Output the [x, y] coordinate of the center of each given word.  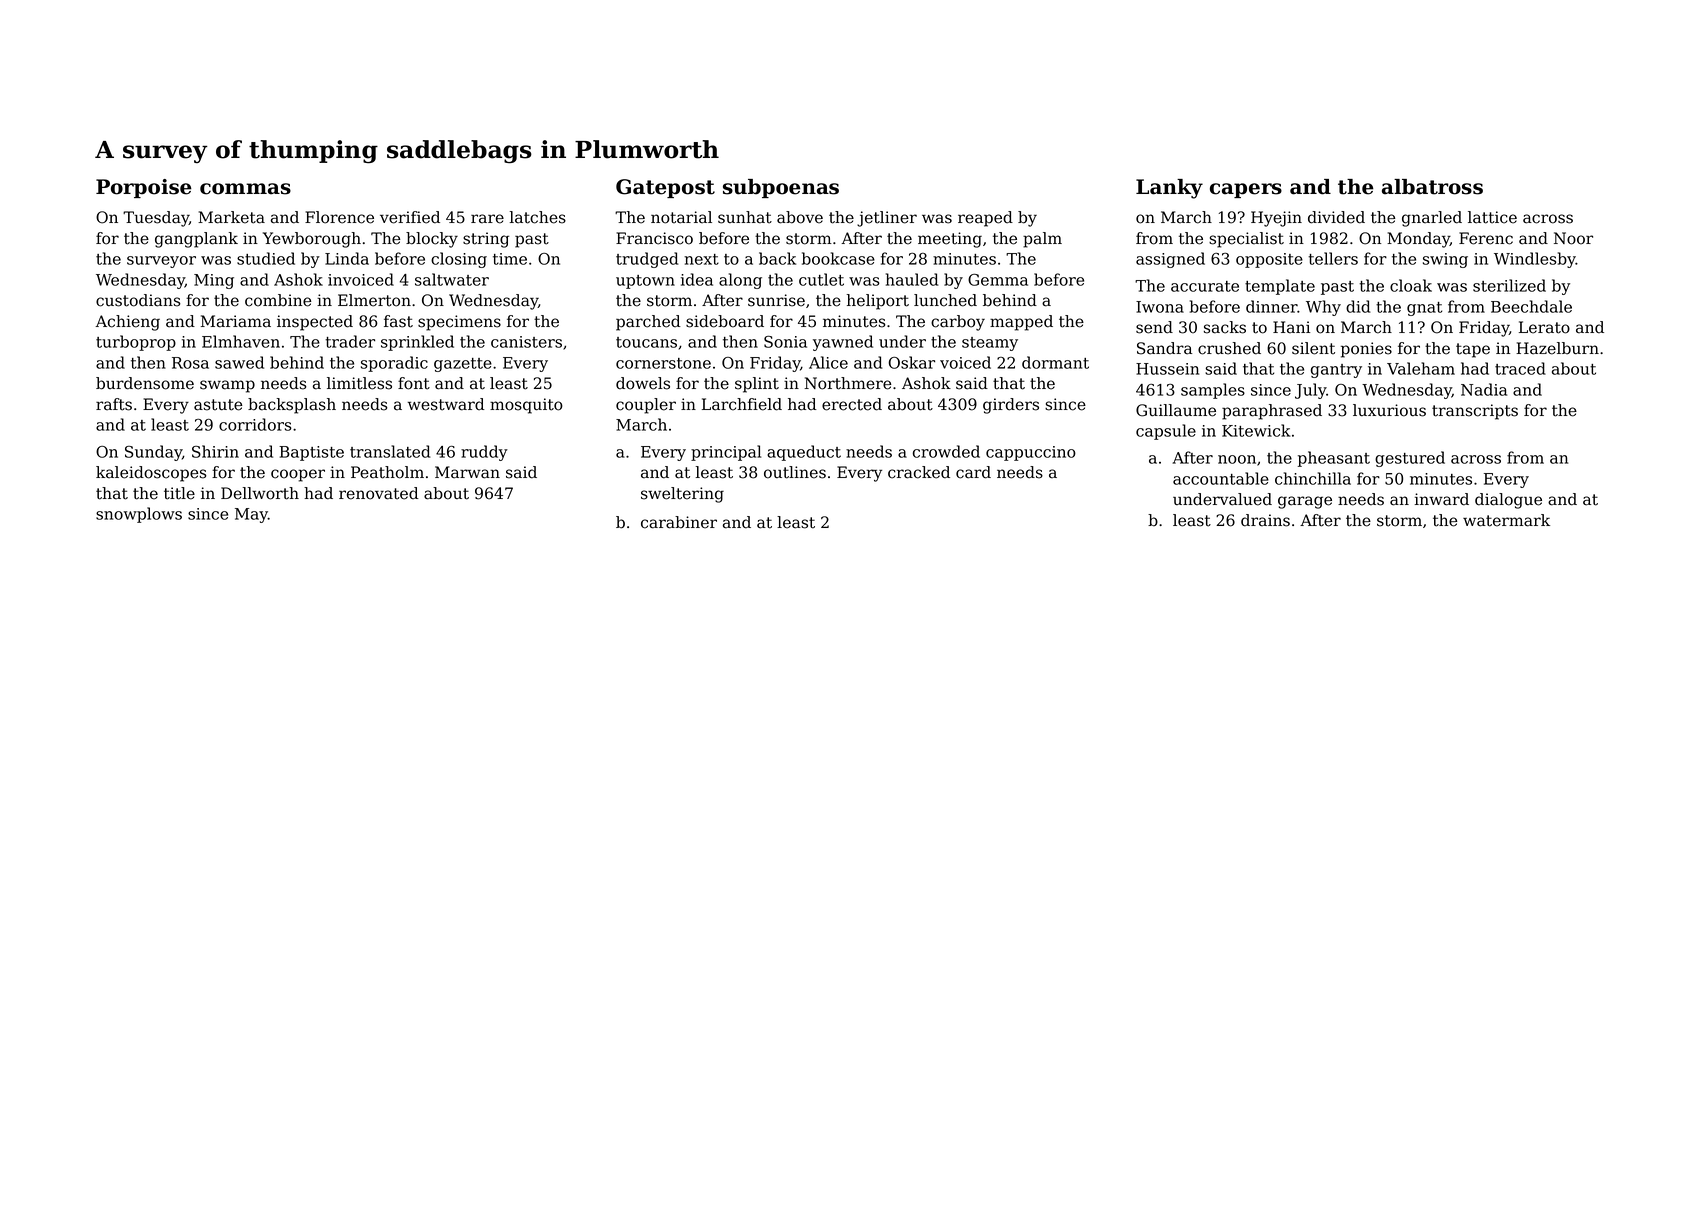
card [973, 472]
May [251, 515]
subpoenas [781, 188]
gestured [1410, 459]
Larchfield [742, 404]
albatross [1432, 187]
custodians [138, 300]
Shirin [215, 451]
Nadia [1484, 389]
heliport [878, 302]
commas [245, 189]
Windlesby [1535, 260]
